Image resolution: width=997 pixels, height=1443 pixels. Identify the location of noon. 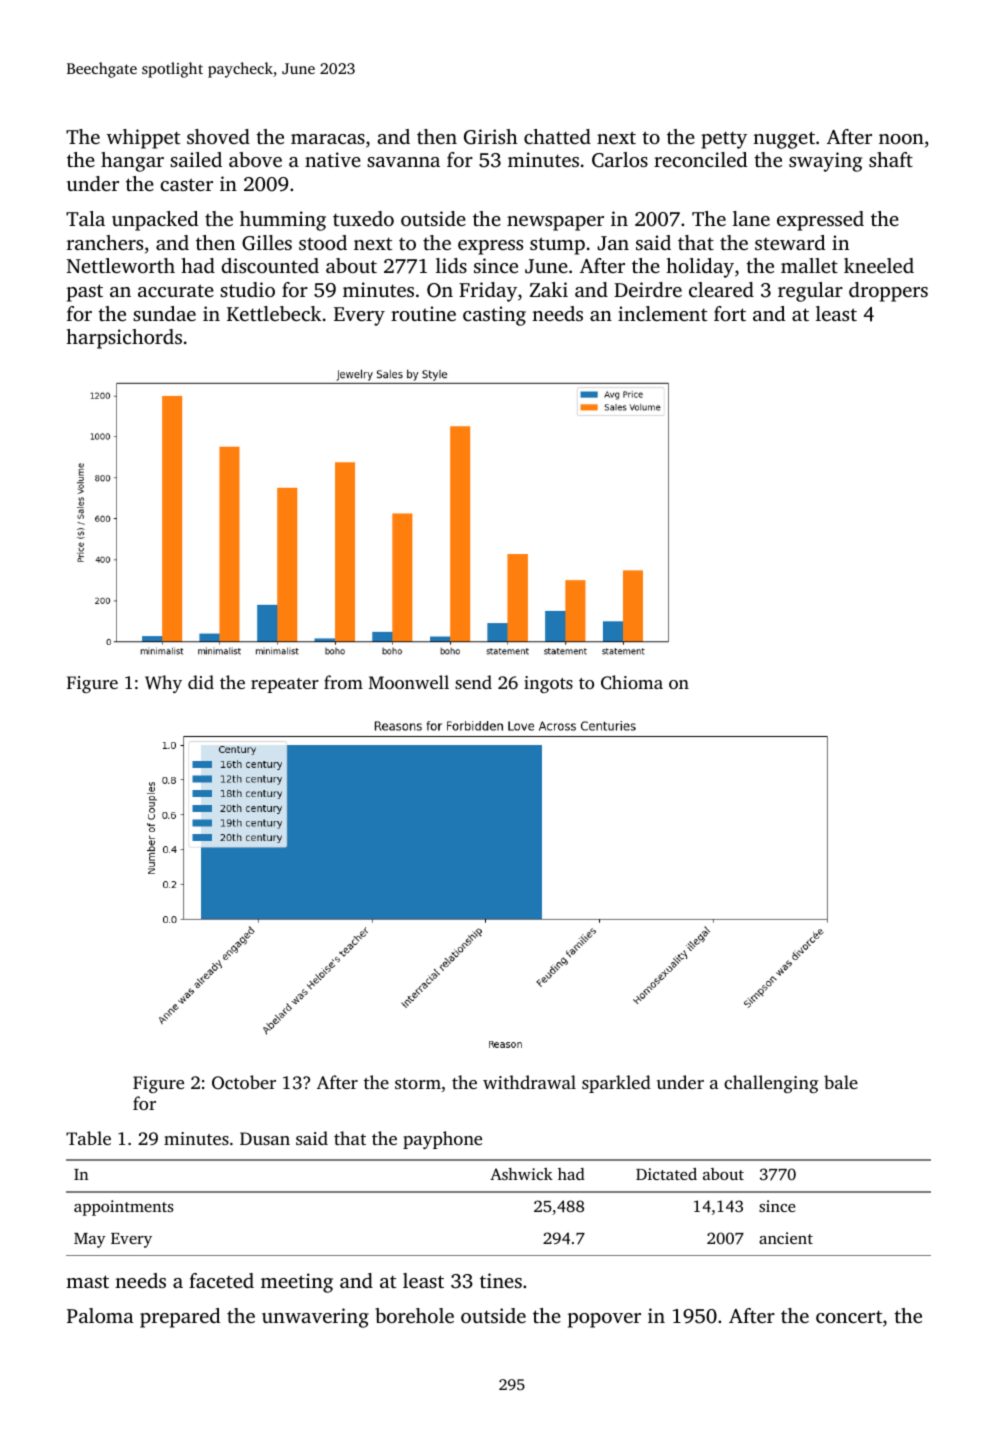
(901, 139).
